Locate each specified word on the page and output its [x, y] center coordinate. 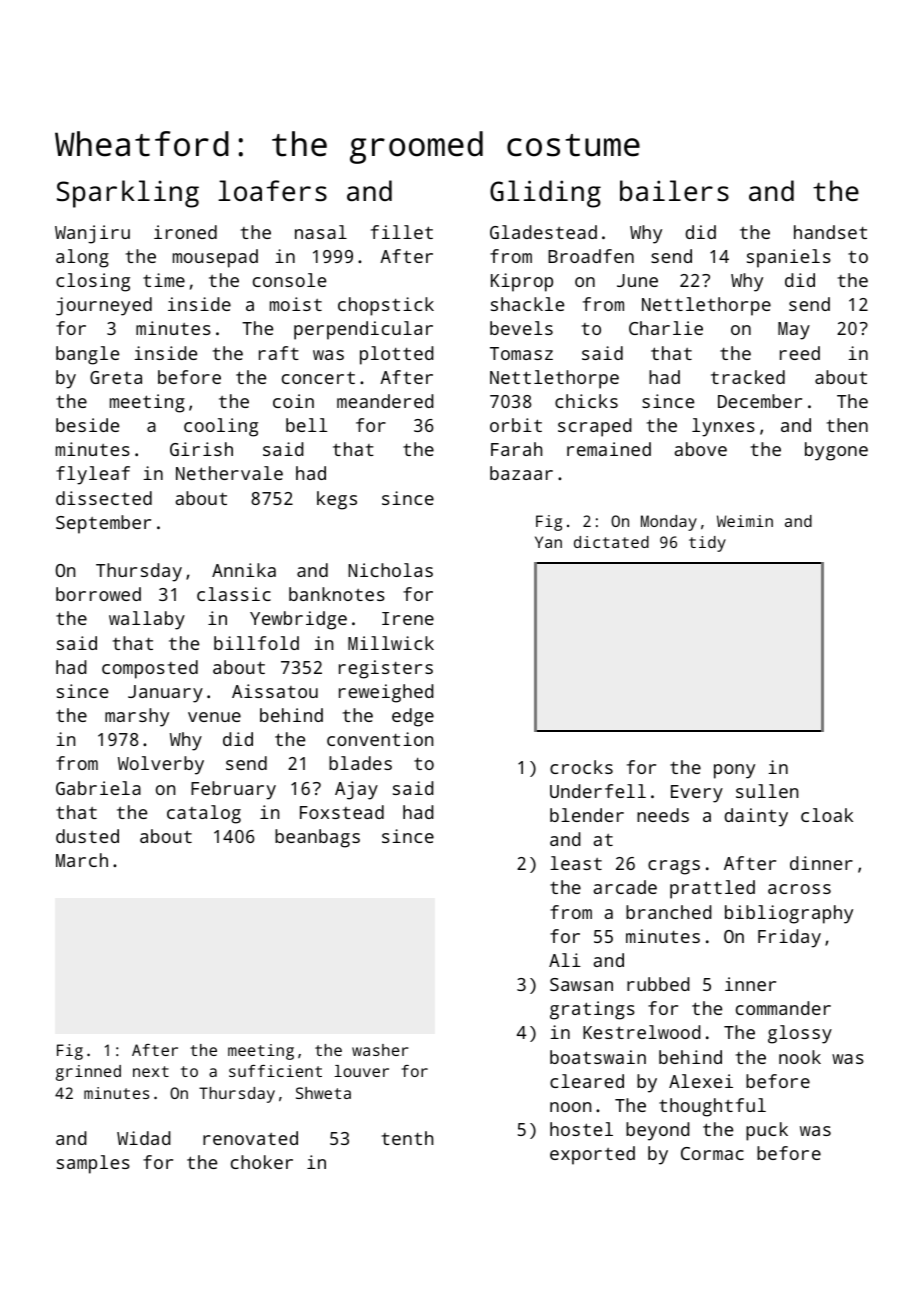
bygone [836, 451]
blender [587, 815]
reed [800, 353]
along [82, 258]
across [799, 889]
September [103, 524]
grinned [88, 1073]
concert [318, 377]
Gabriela [98, 788]
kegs [337, 500]
